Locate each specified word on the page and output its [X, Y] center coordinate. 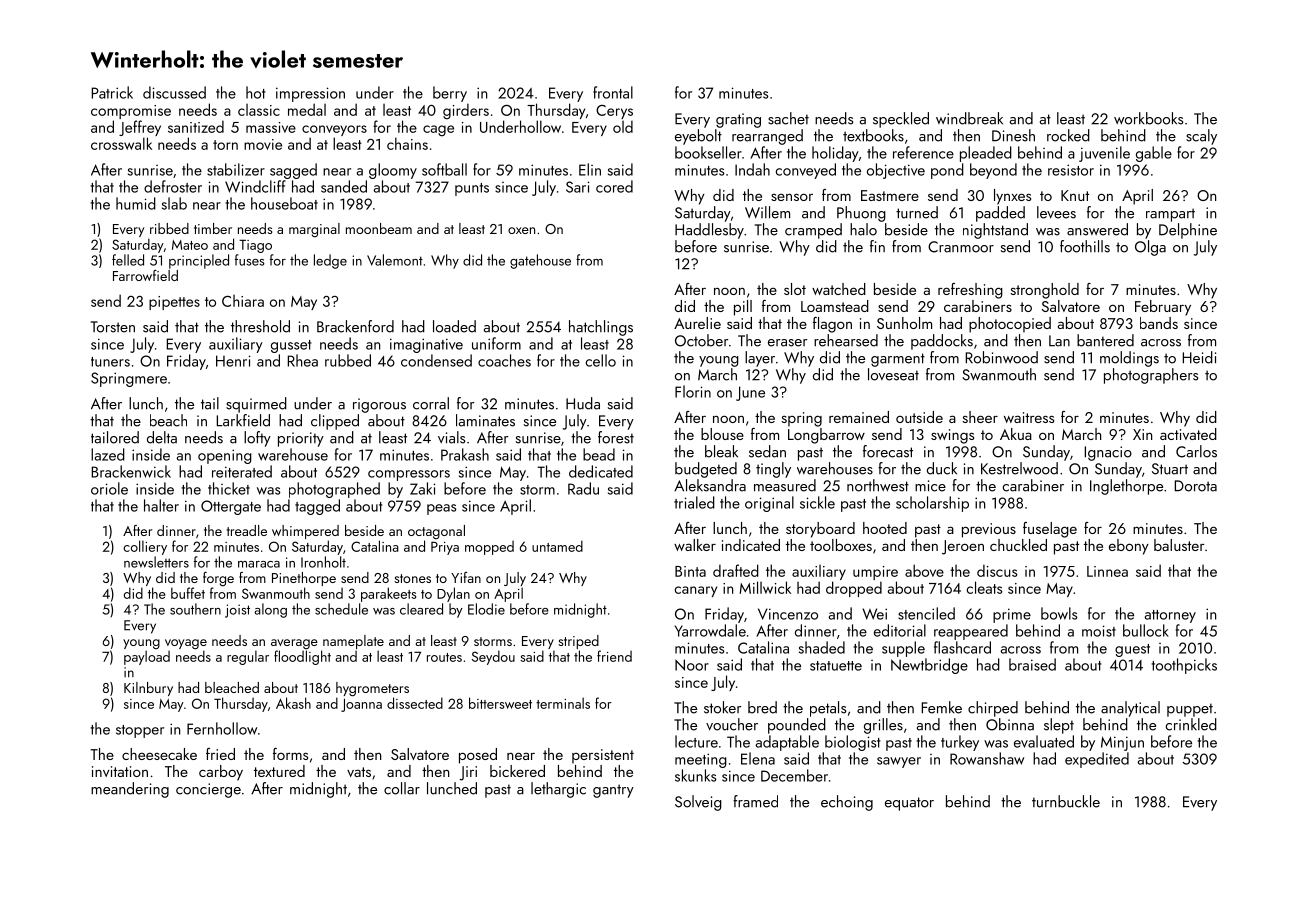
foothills [1085, 246]
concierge [208, 790]
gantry [613, 791]
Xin [1142, 434]
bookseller [708, 152]
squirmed [256, 405]
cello [601, 360]
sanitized [196, 126]
